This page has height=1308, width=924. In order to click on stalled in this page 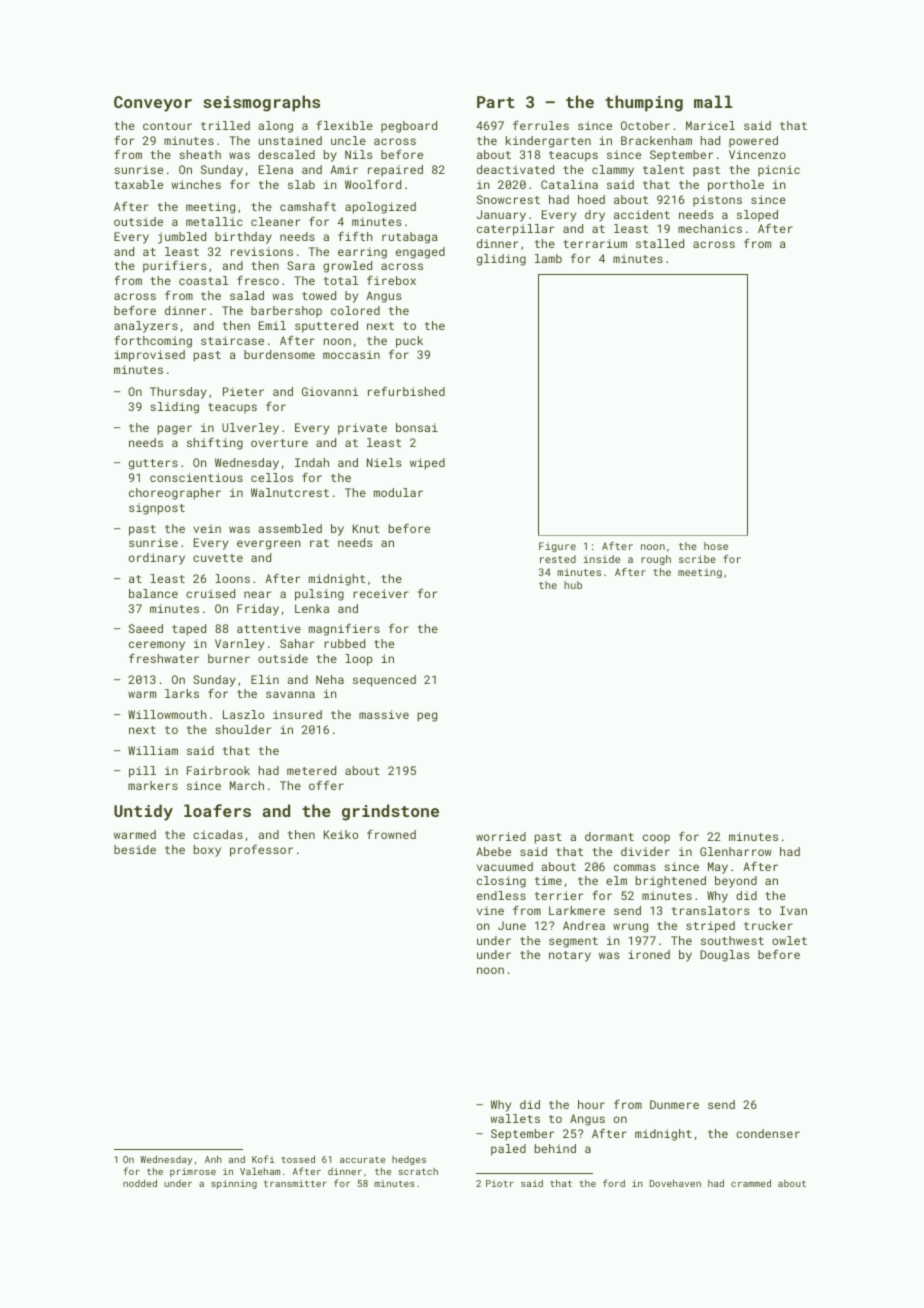, I will do `click(660, 243)`.
